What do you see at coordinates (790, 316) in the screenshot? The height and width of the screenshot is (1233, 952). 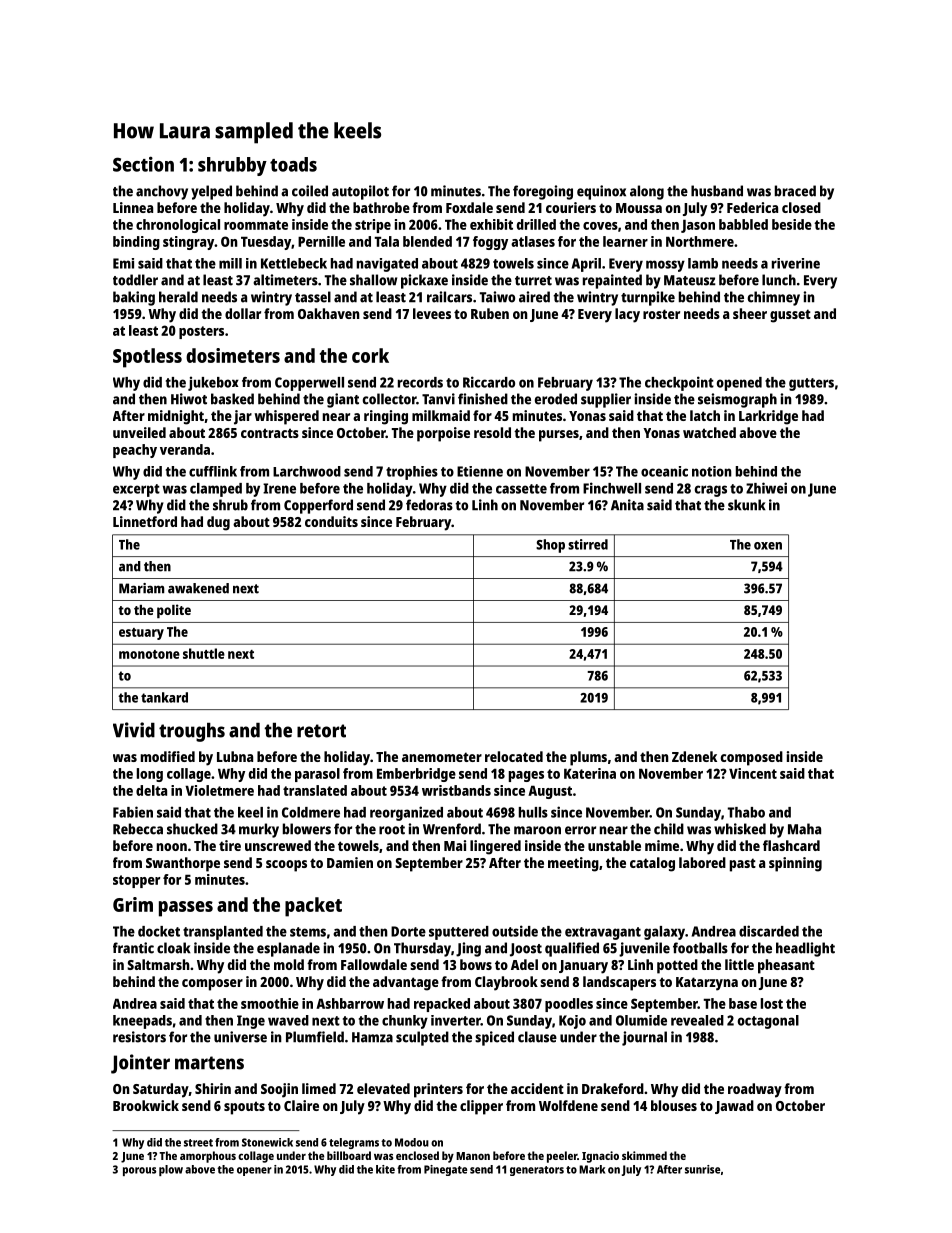 I see `gusset` at bounding box center [790, 316].
